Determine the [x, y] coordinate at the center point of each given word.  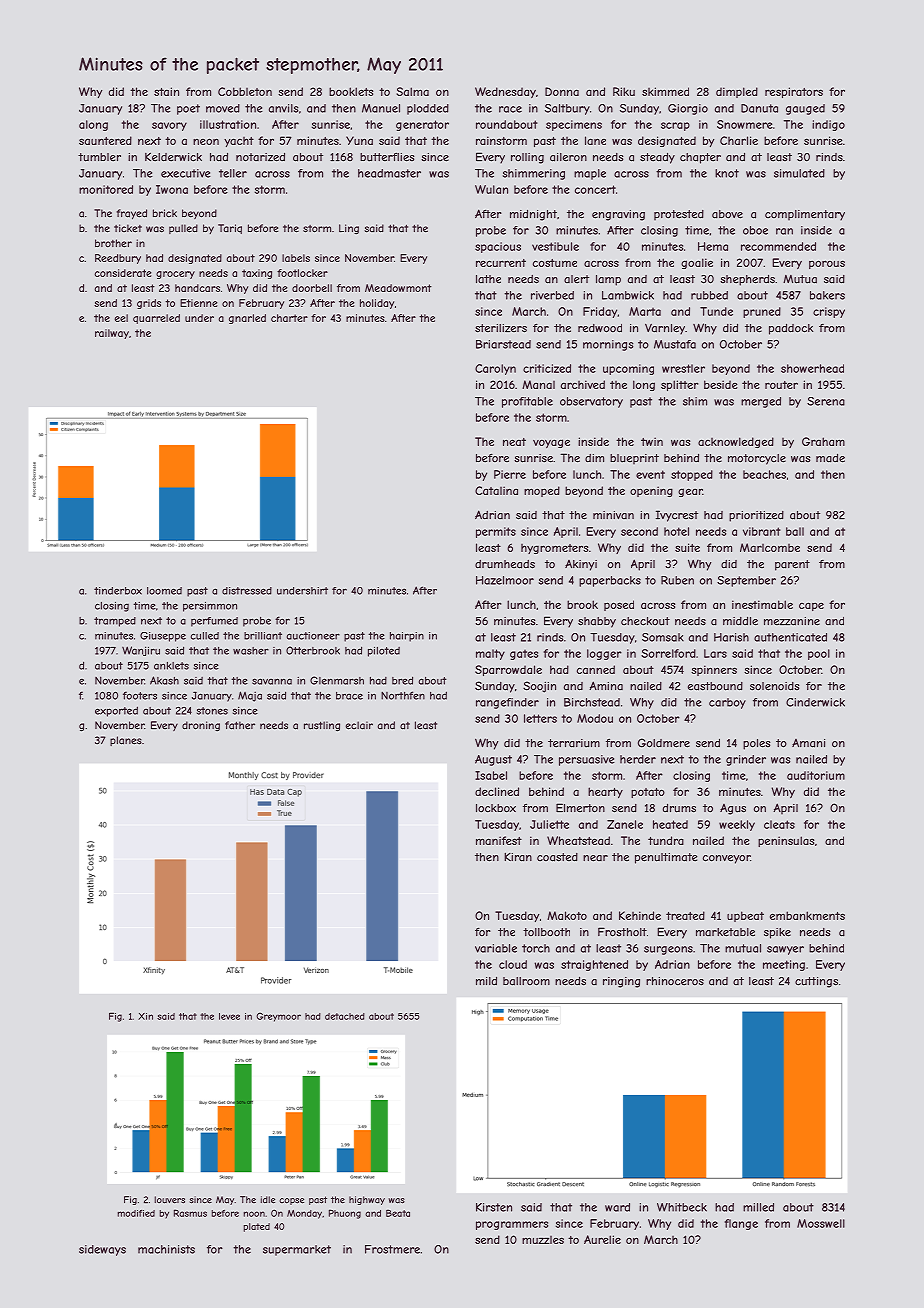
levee [229, 1016]
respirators [794, 92]
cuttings [816, 982]
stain [166, 91]
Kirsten [494, 1207]
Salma [412, 91]
